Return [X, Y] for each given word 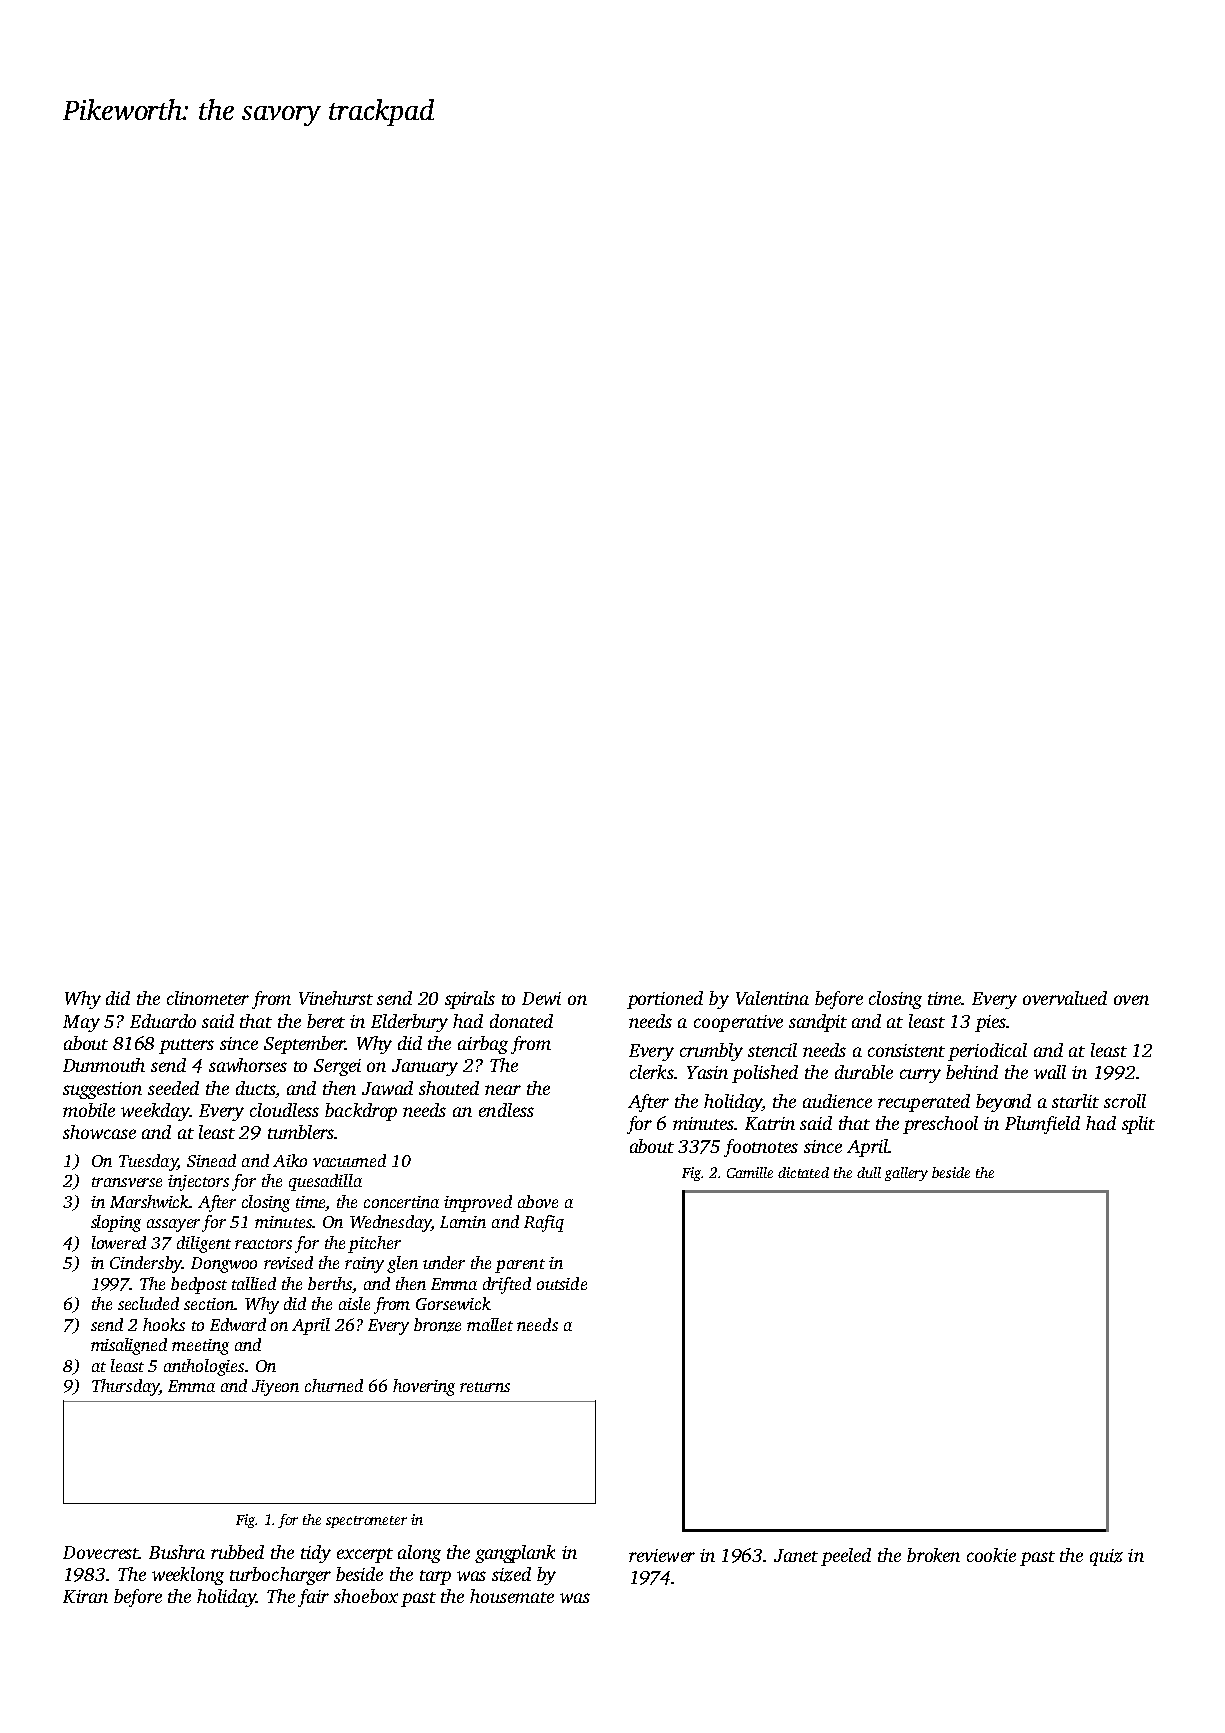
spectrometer [366, 1522]
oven [1131, 1000]
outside [562, 1283]
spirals [470, 1000]
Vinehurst [336, 998]
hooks [164, 1324]
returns [485, 1387]
